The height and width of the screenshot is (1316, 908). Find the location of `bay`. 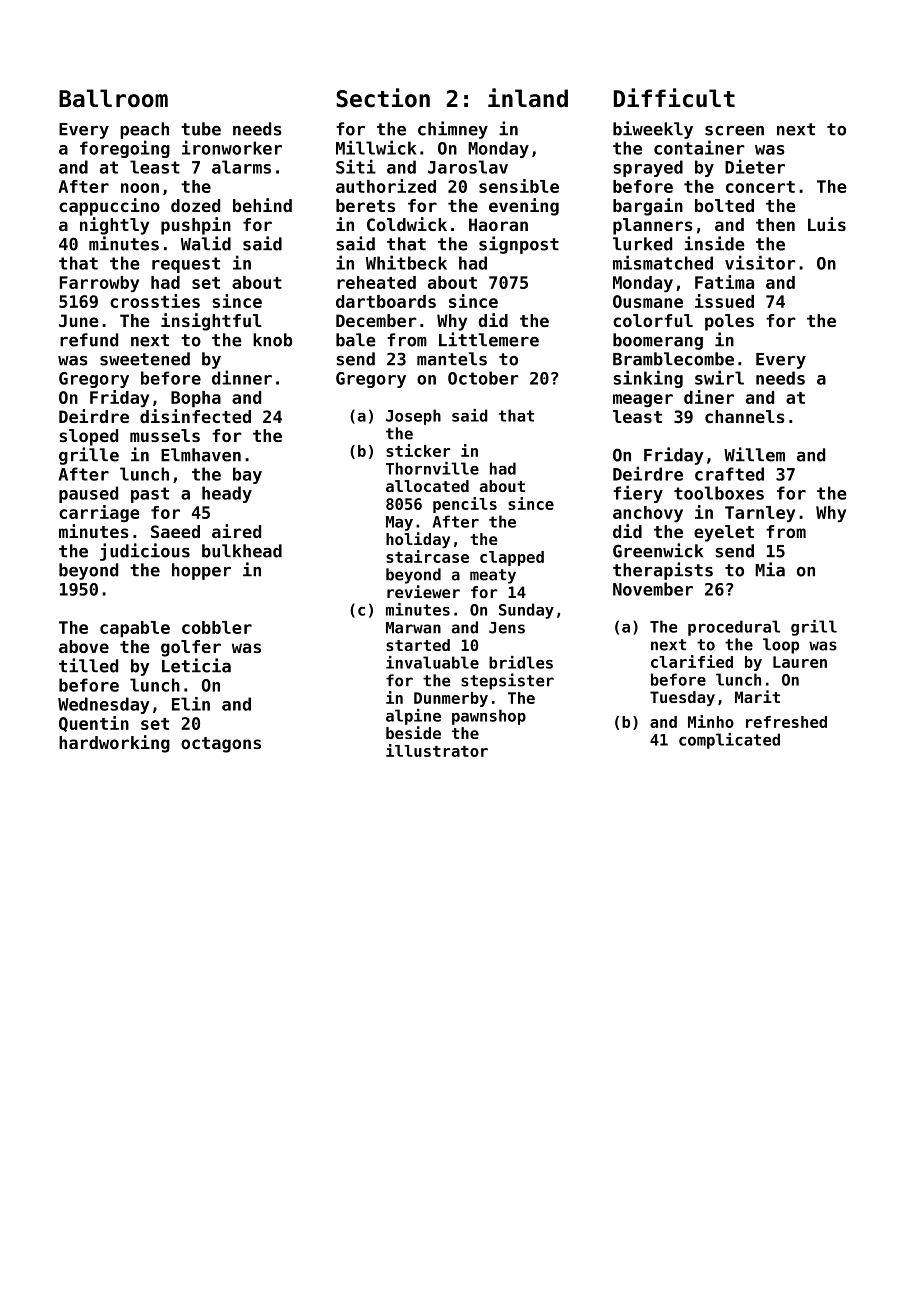

bay is located at coordinates (247, 475).
